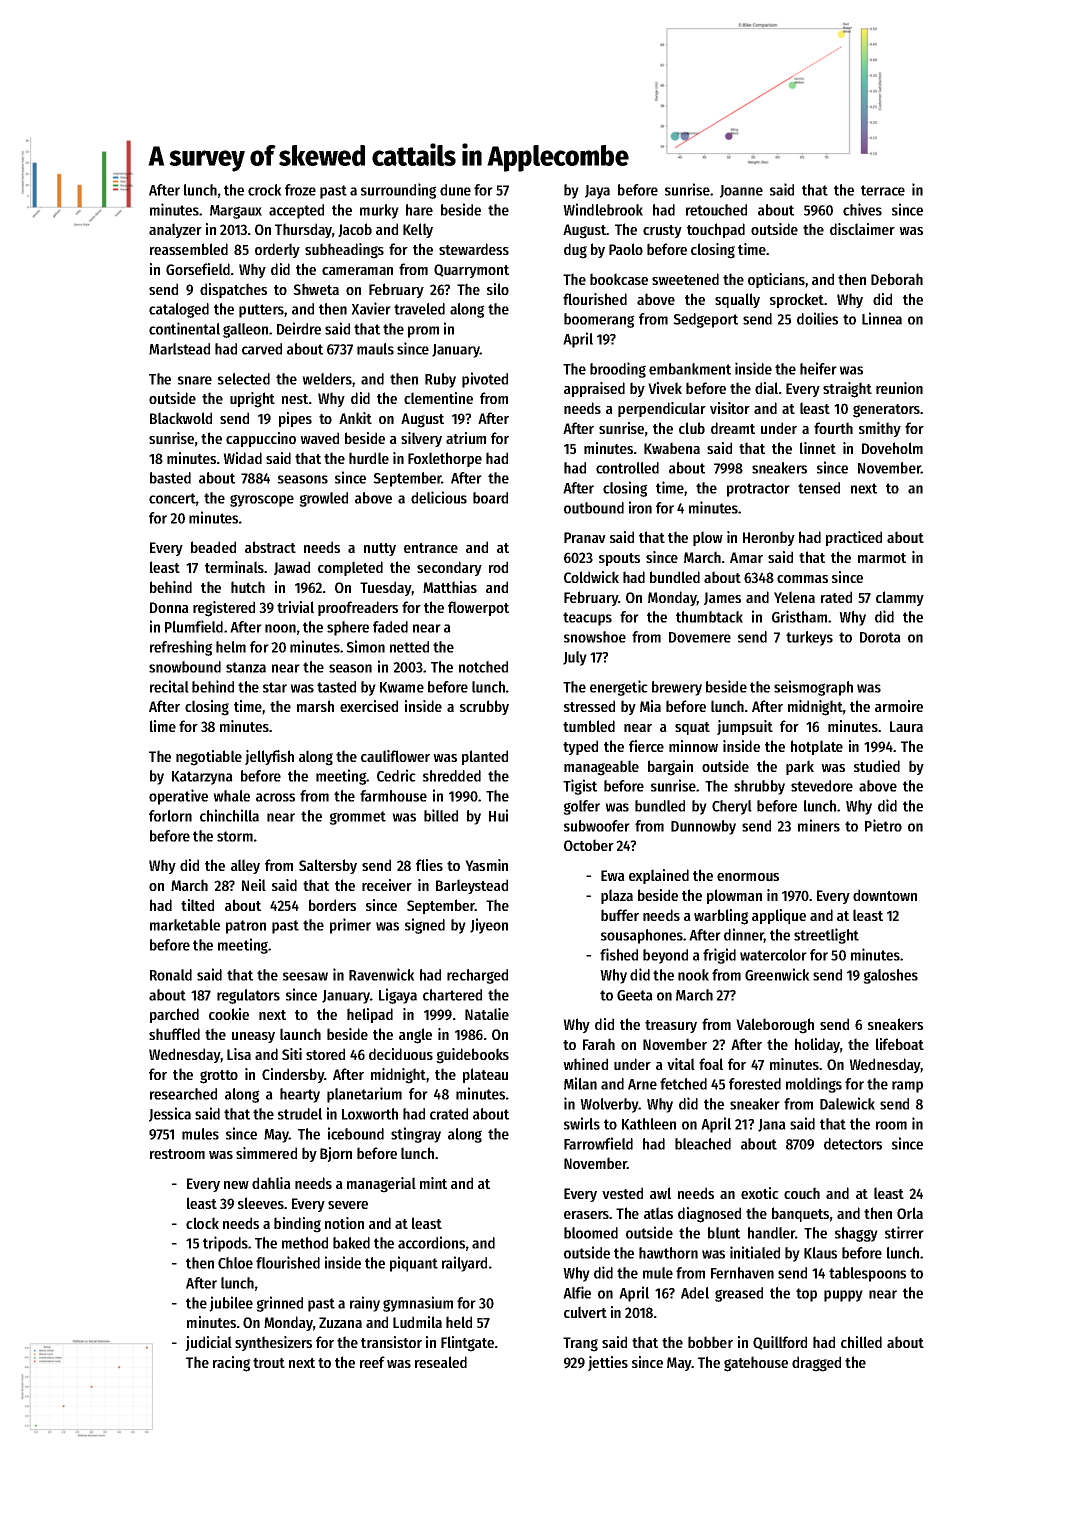 This page has height=1524, width=1073. I want to click on Pietro, so click(883, 825).
